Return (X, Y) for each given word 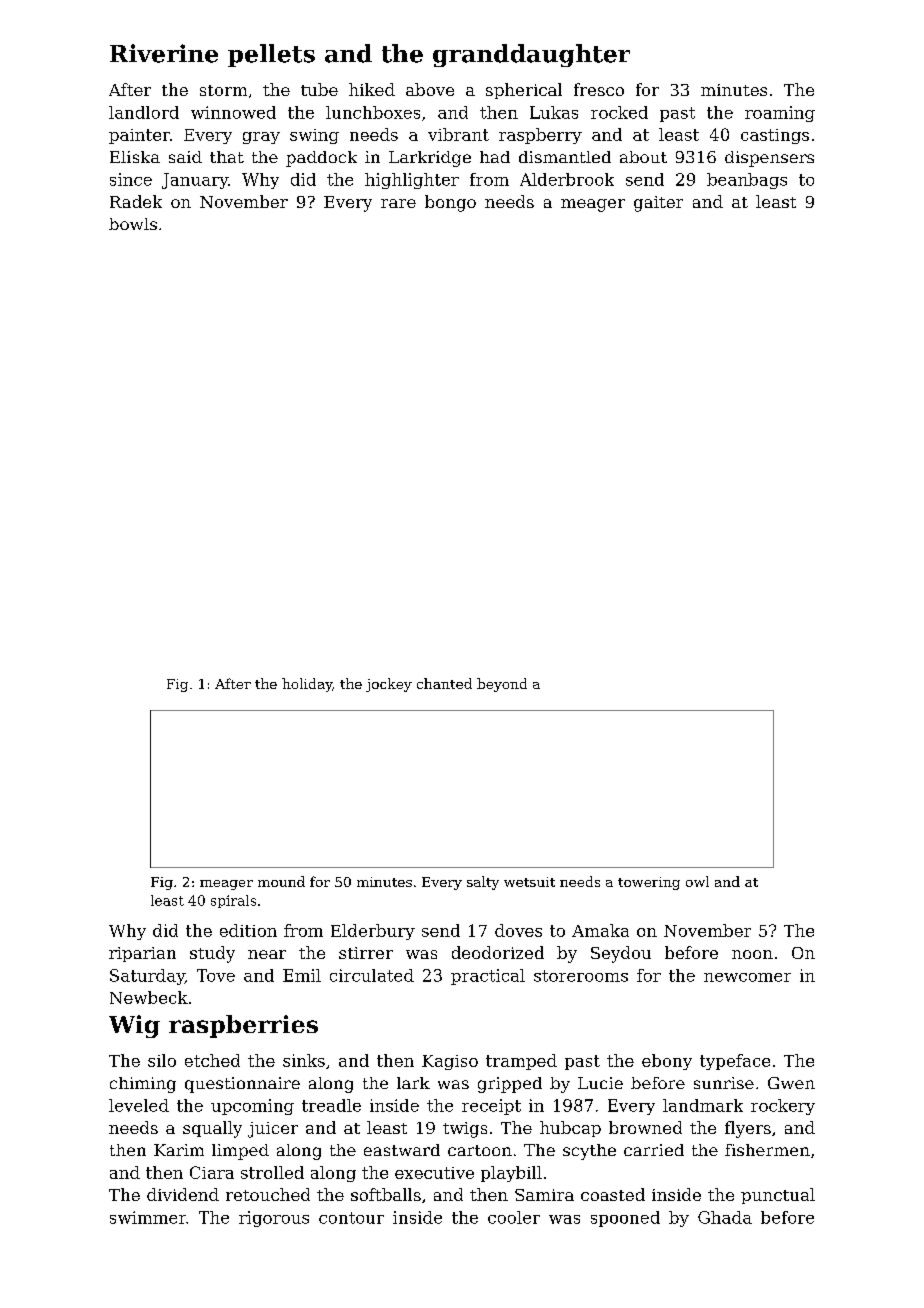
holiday (307, 685)
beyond (502, 685)
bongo (450, 203)
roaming (780, 114)
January (195, 181)
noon (752, 954)
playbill (511, 1174)
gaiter (658, 204)
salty (483, 883)
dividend (183, 1194)
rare (398, 203)
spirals (233, 901)
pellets (271, 55)
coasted (613, 1194)
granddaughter (531, 55)
